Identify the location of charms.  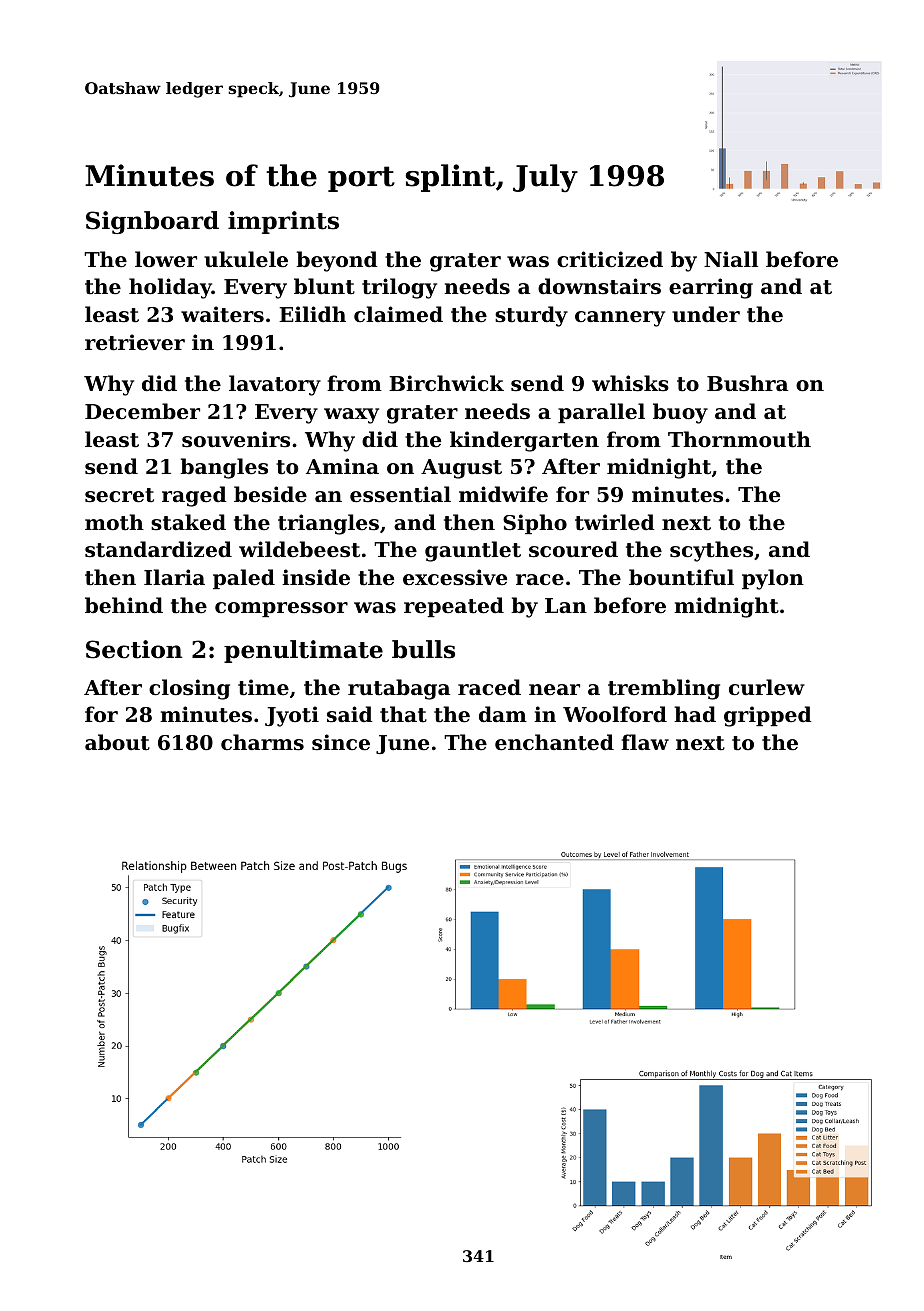
(262, 742).
